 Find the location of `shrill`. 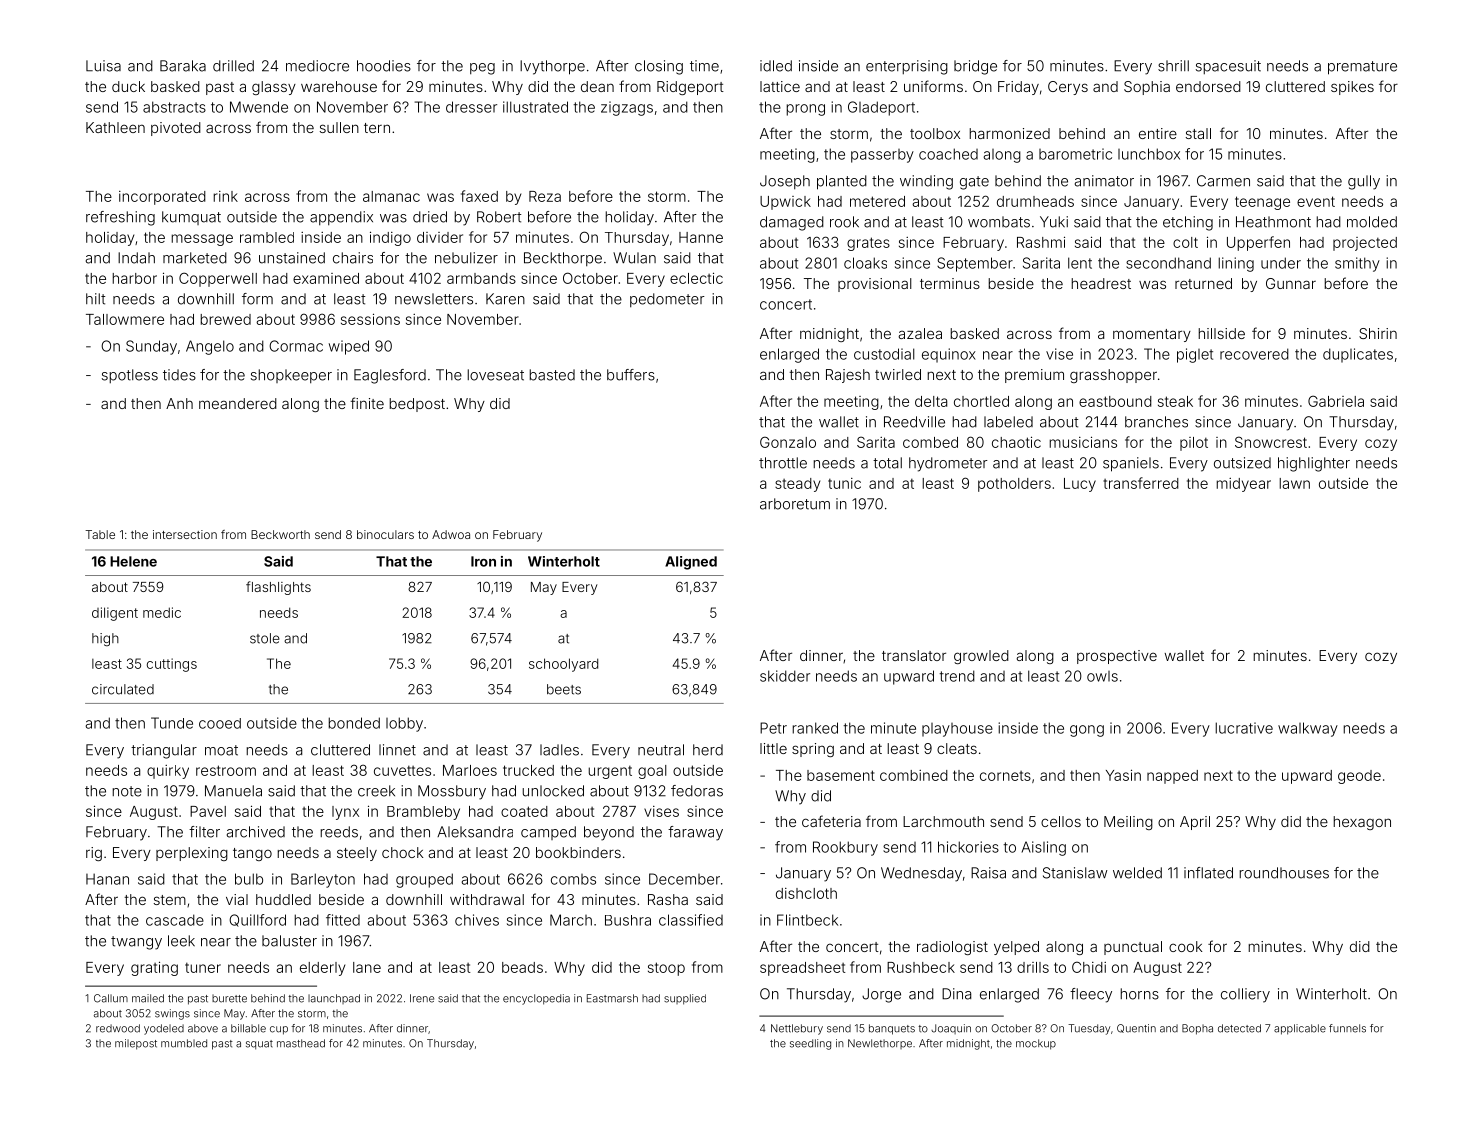

shrill is located at coordinates (1173, 66).
